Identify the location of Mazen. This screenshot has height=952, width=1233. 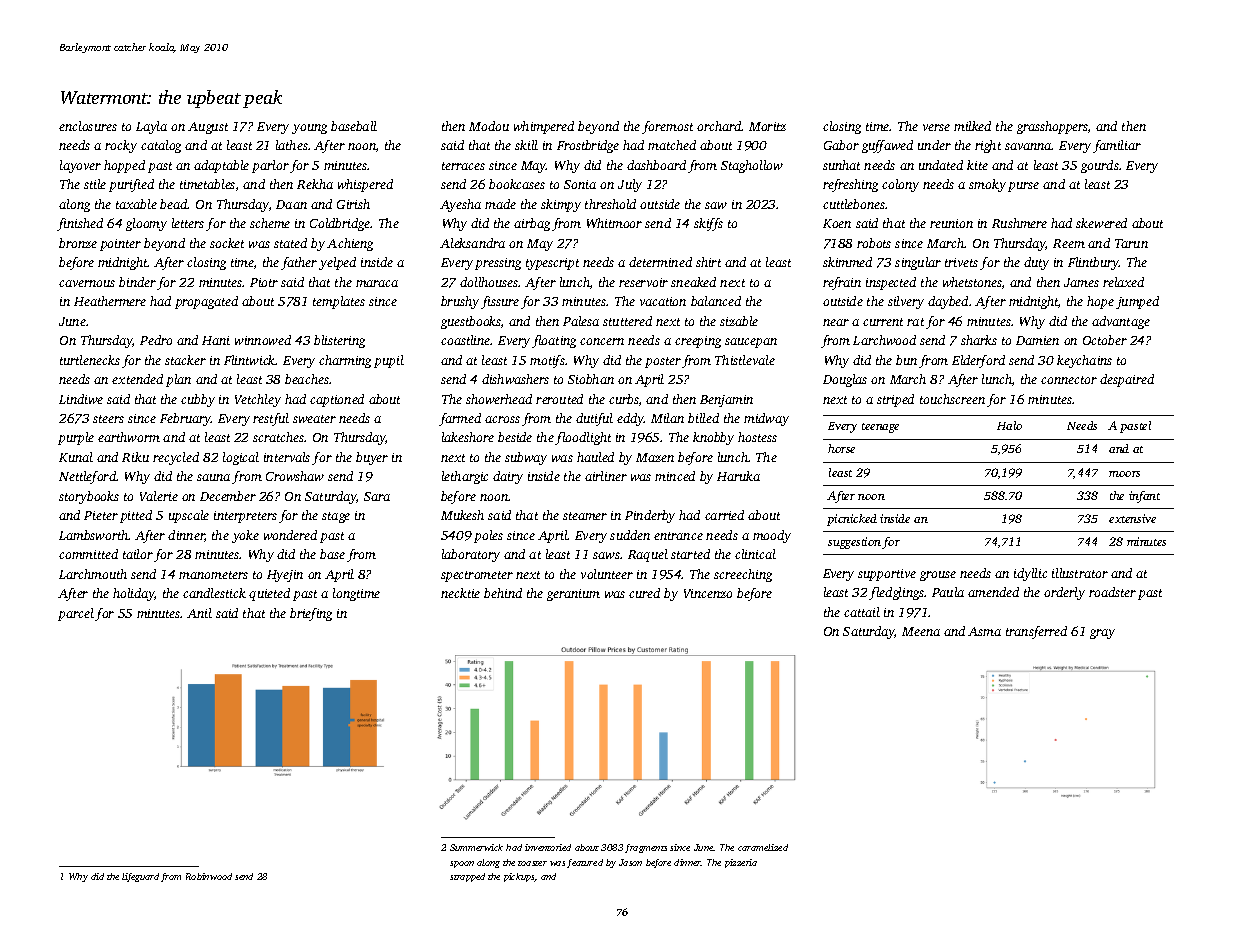
(655, 457).
